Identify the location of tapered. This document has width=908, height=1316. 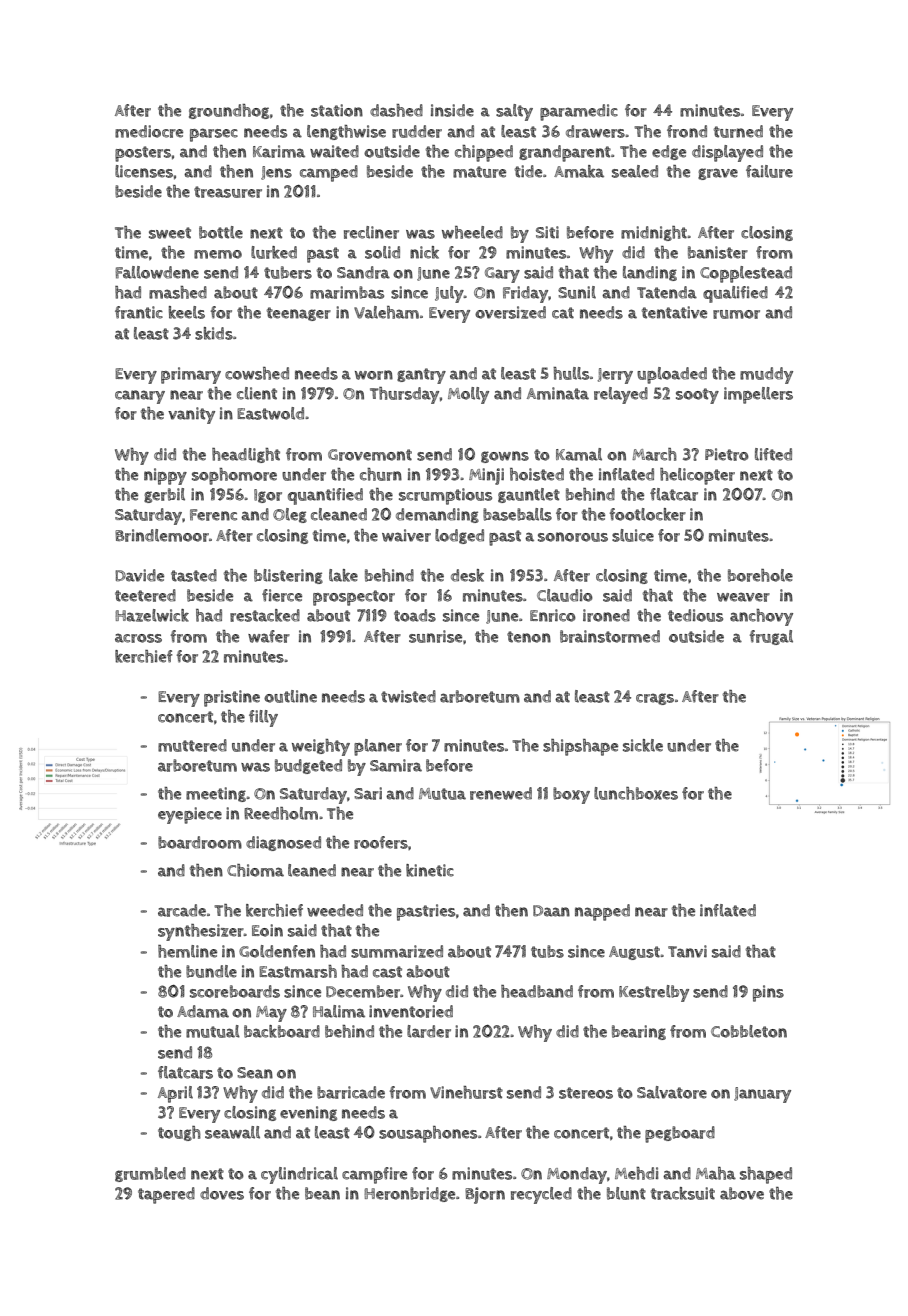
(166, 1195).
